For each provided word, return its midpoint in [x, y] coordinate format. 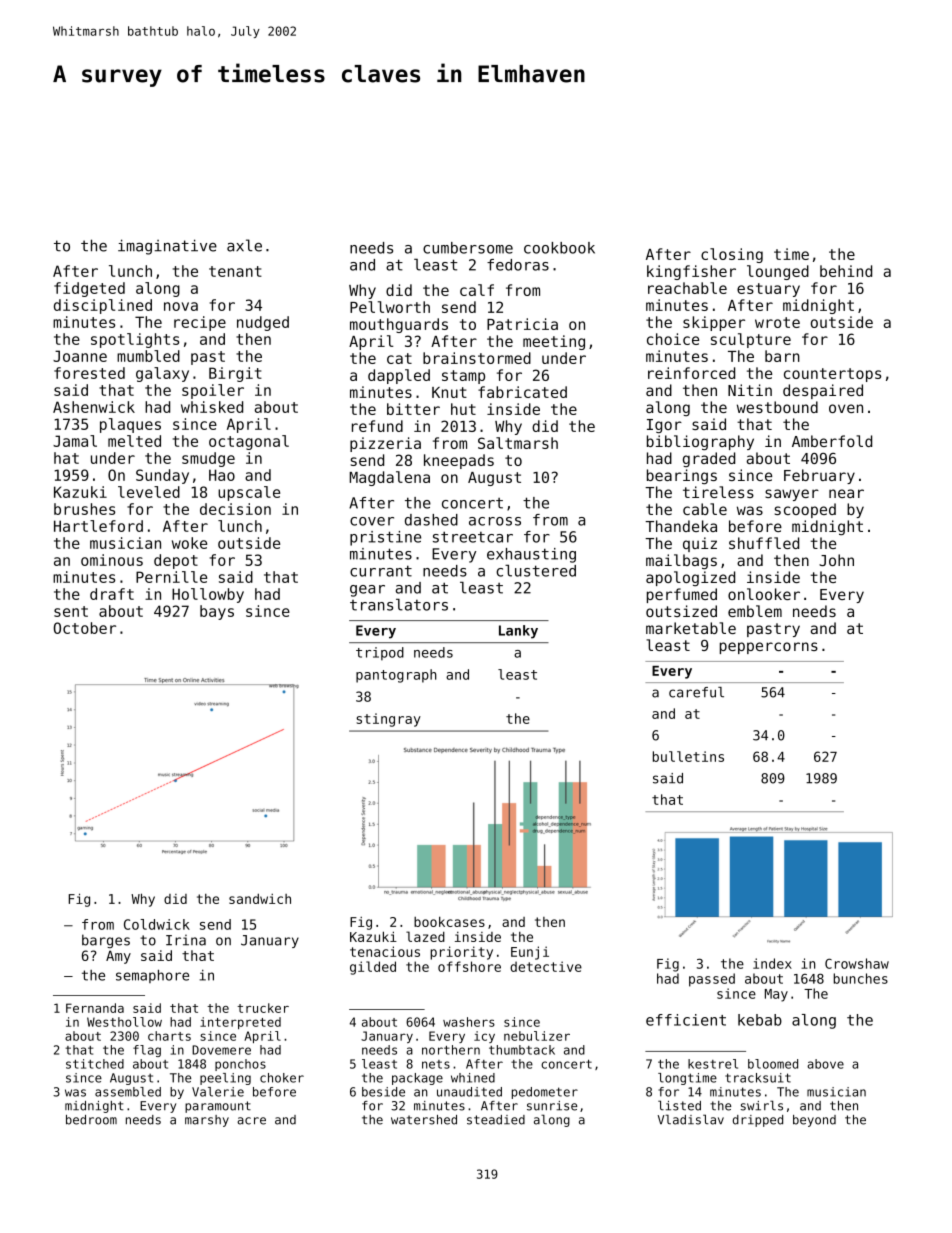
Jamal [75, 441]
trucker [263, 1008]
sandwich [260, 898]
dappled [399, 376]
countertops [832, 375]
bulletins [688, 756]
